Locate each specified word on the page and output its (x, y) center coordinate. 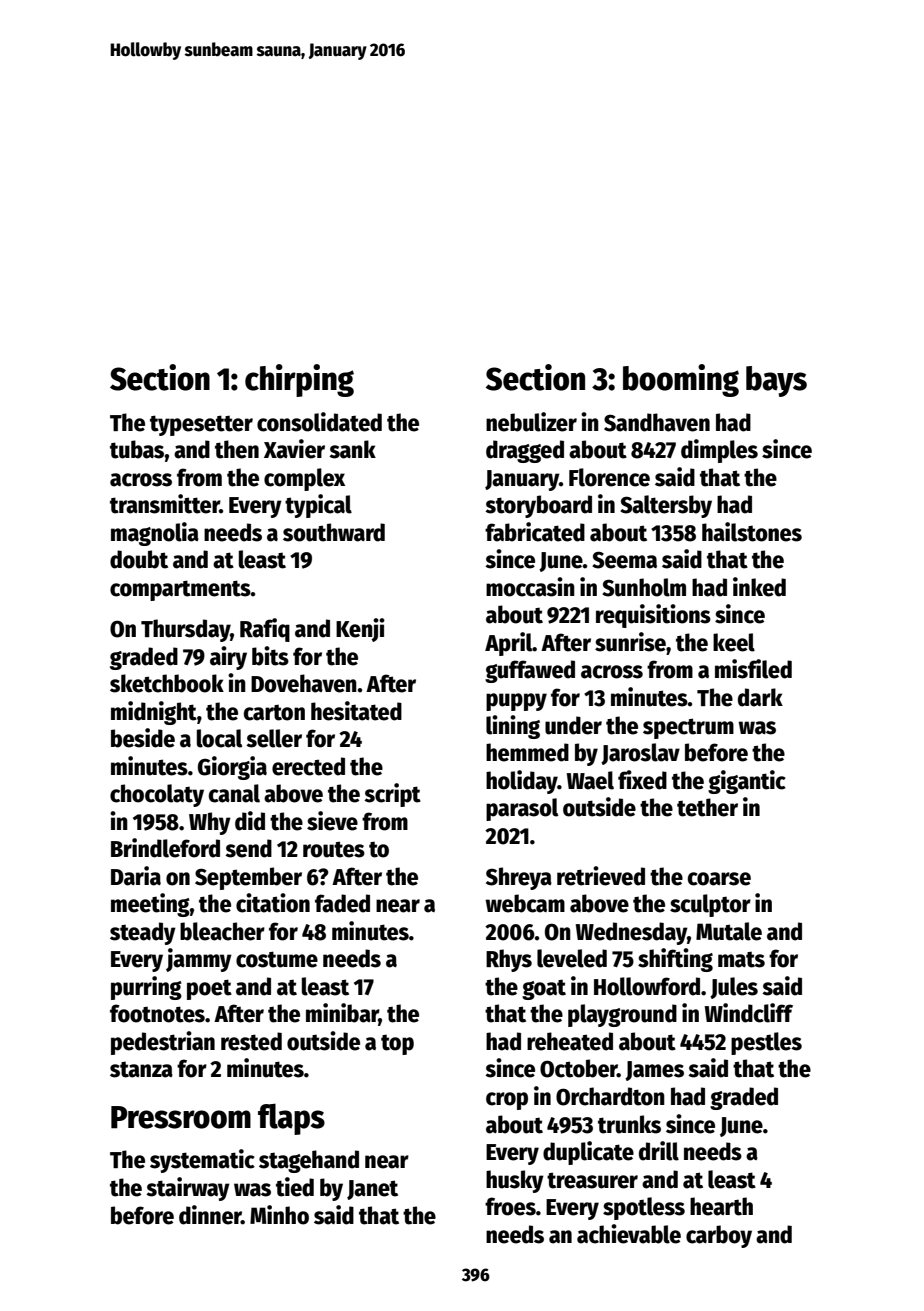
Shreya (519, 878)
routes (334, 849)
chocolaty (157, 795)
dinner (210, 1215)
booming (681, 380)
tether (707, 807)
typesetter (201, 425)
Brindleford (165, 848)
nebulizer (531, 422)
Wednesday (631, 933)
